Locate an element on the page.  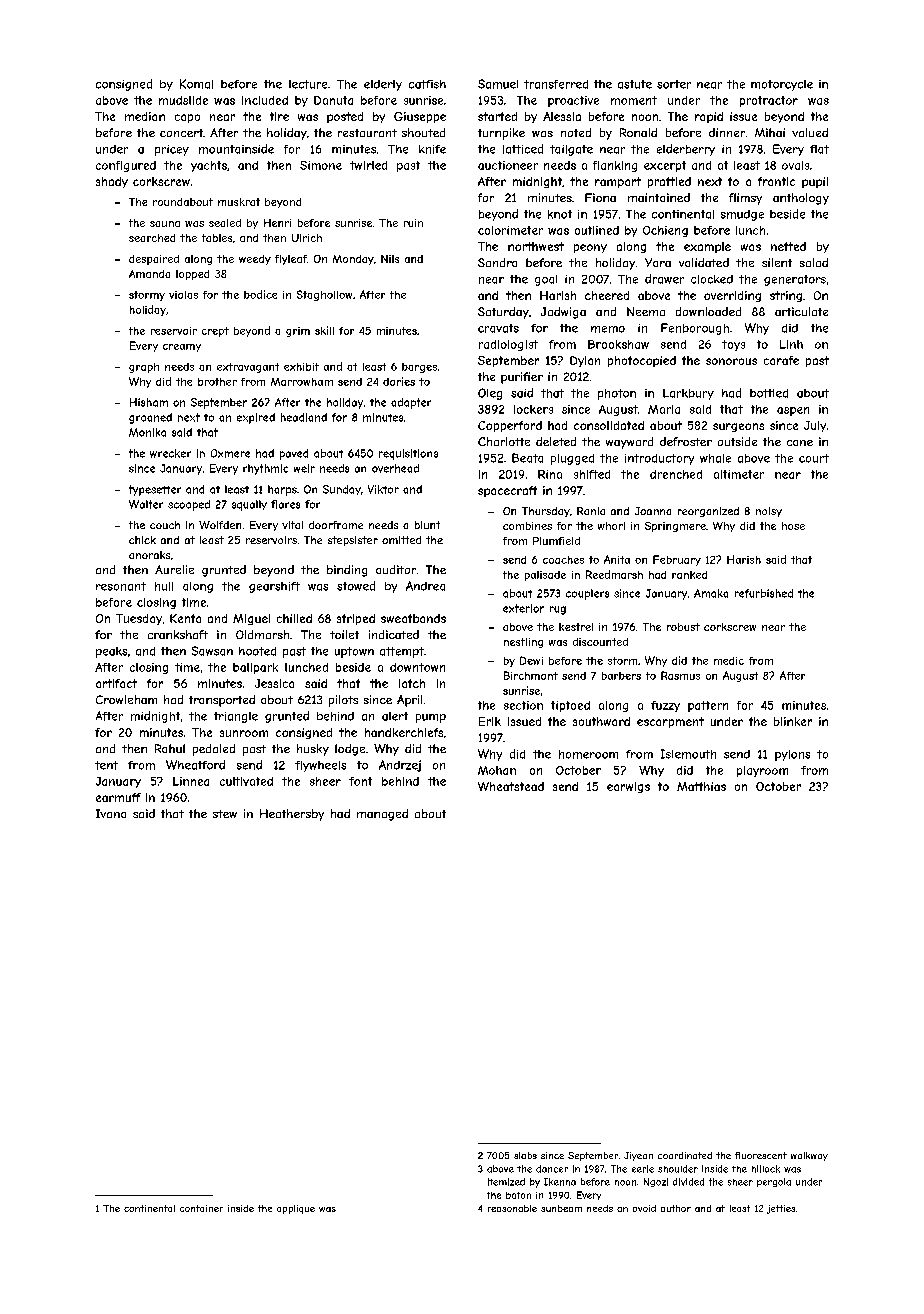
Simone is located at coordinates (321, 165).
